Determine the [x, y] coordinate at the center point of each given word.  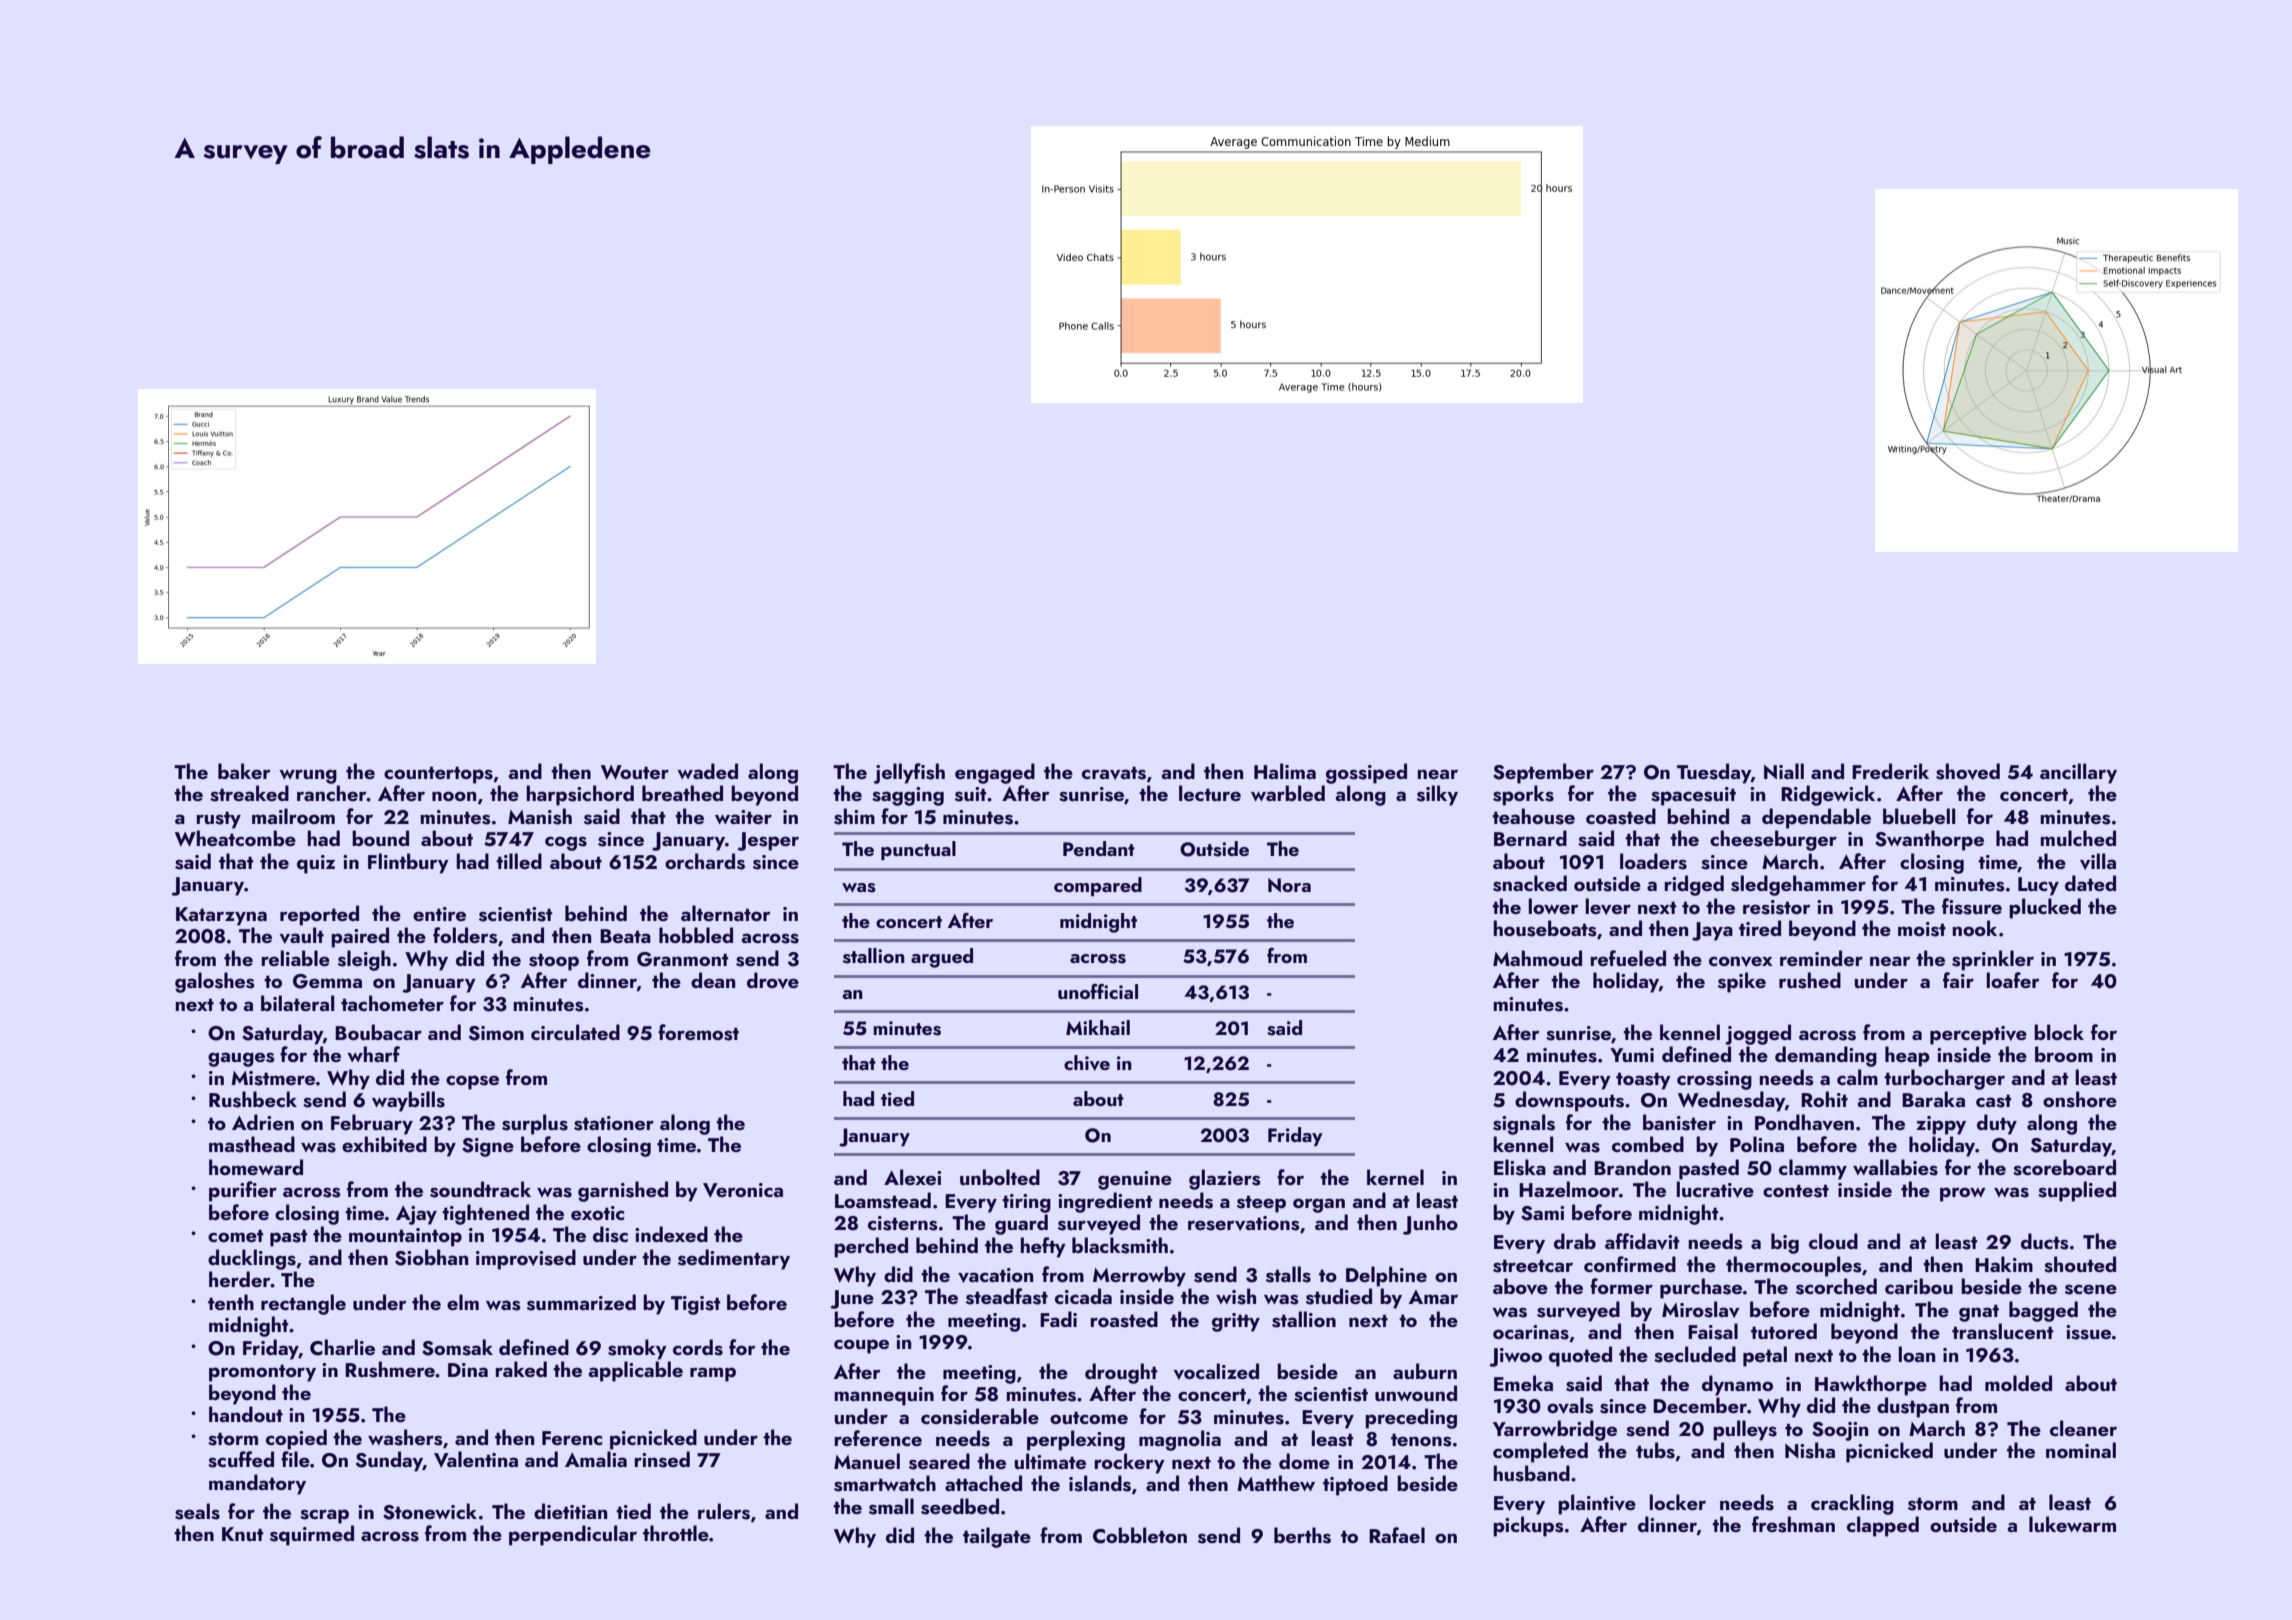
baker [244, 771]
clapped [1883, 1526]
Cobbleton [1140, 1535]
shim [854, 816]
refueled [1628, 958]
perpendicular [573, 1535]
